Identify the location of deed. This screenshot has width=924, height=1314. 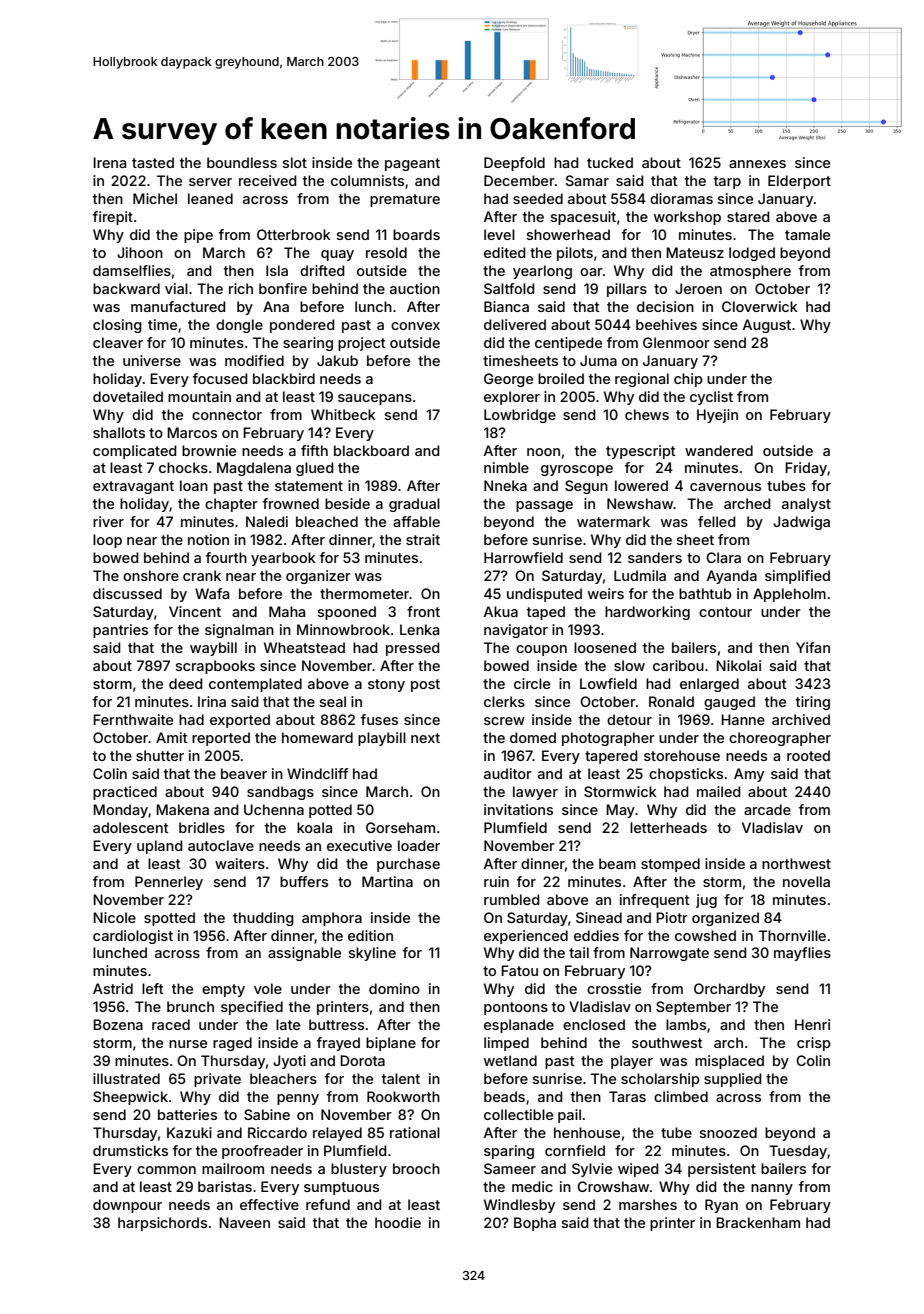
(186, 683).
